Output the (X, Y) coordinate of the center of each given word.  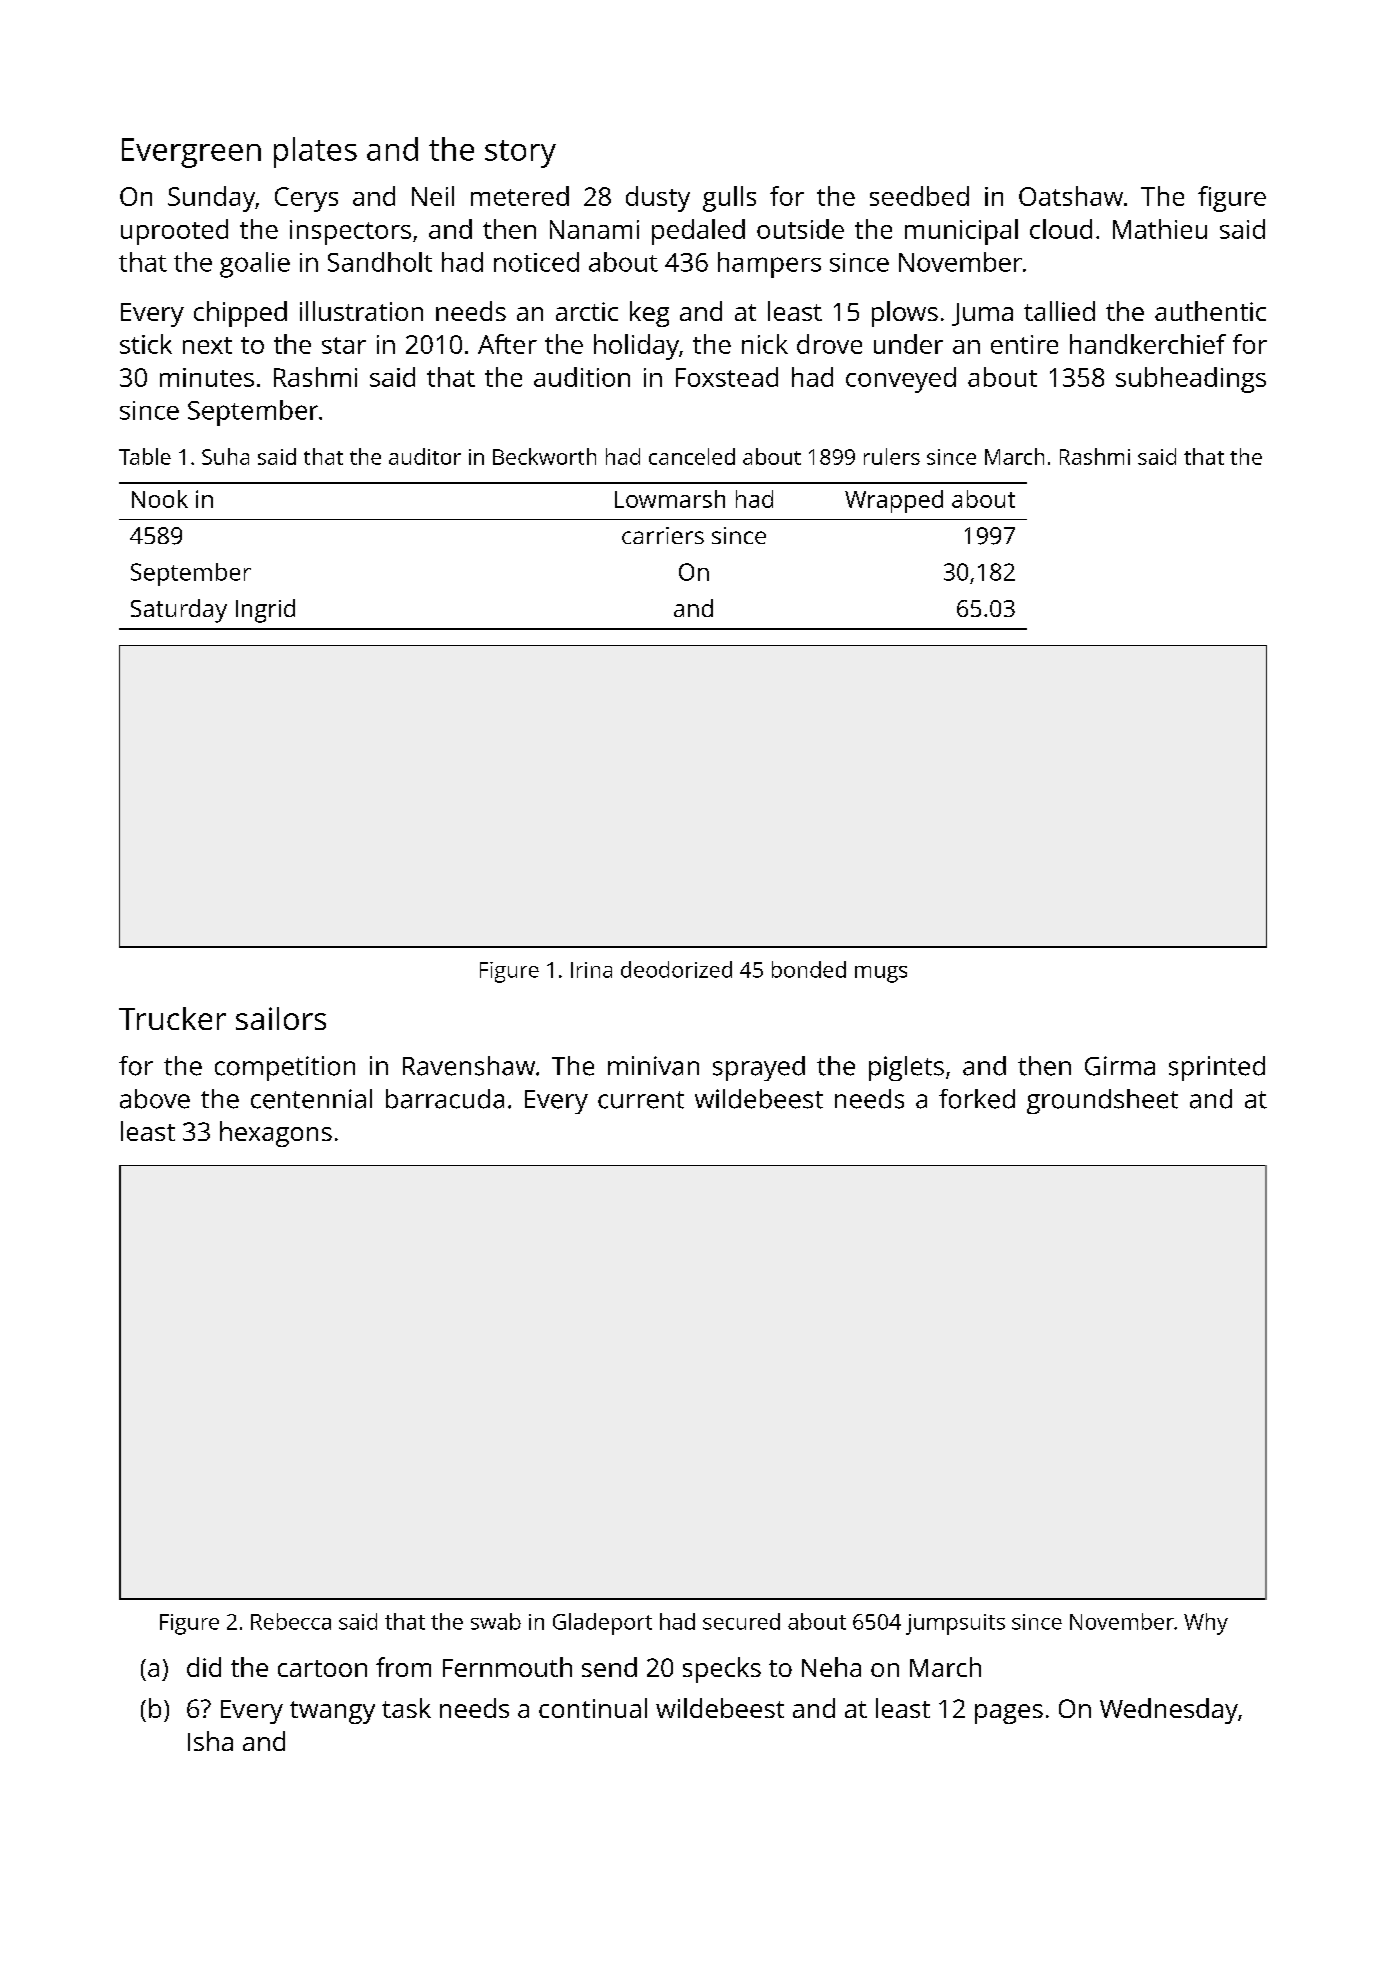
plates (315, 152)
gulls (729, 199)
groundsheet (1102, 1101)
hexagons (276, 1134)
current (641, 1100)
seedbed (919, 196)
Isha (210, 1741)
